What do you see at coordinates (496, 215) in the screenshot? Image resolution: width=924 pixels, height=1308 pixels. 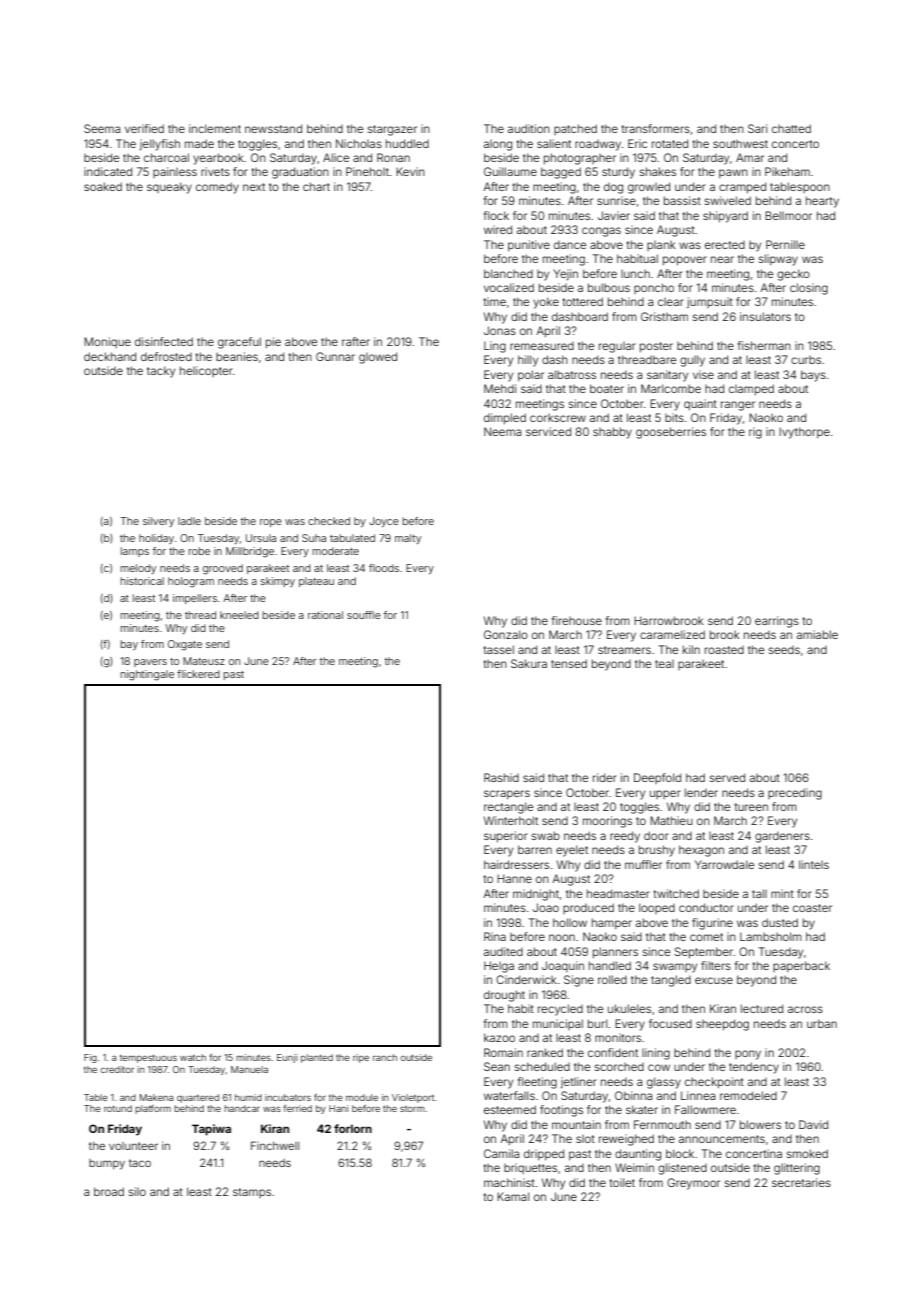 I see `flock` at bounding box center [496, 215].
